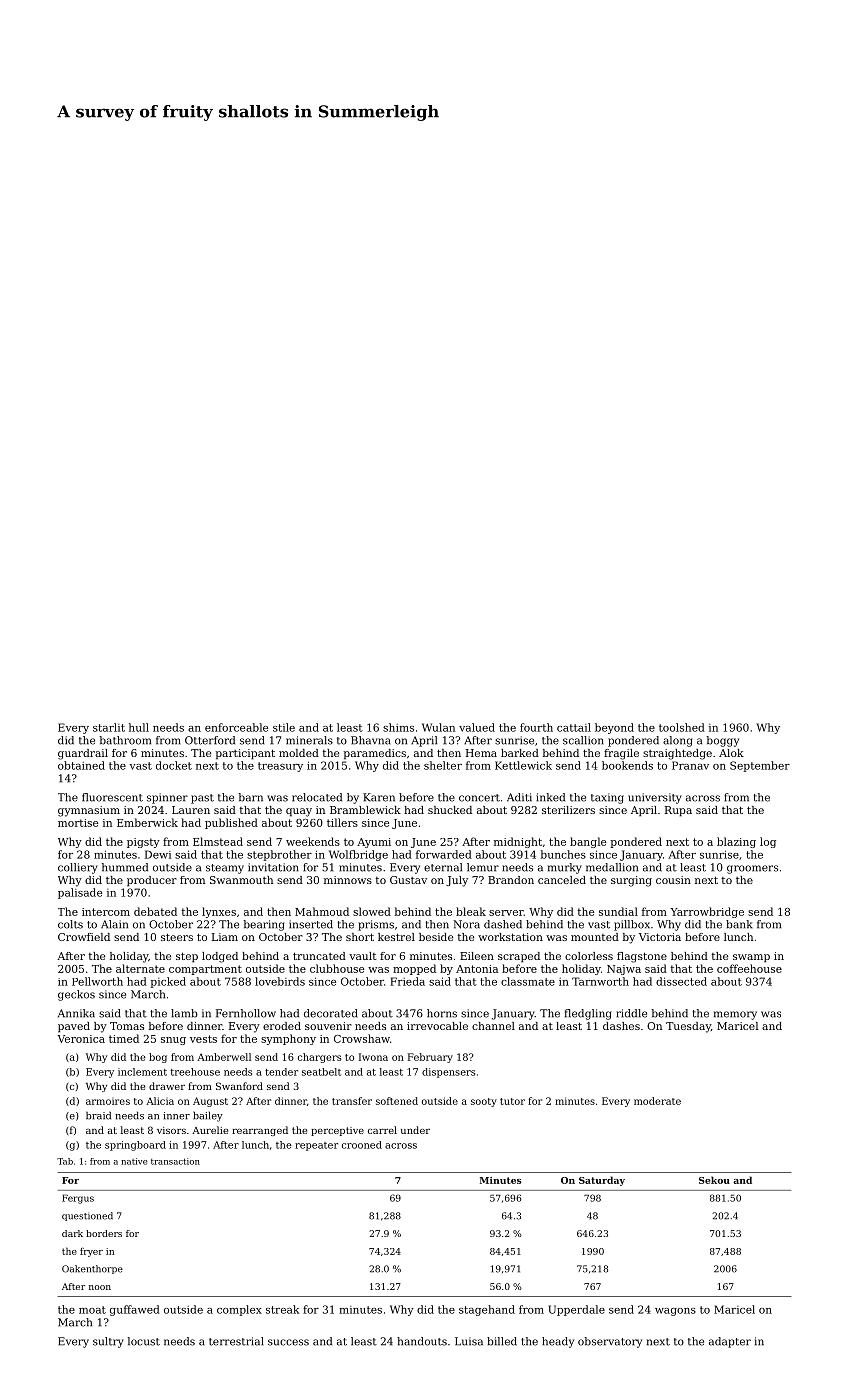 This screenshot has height=1400, width=849. What do you see at coordinates (621, 1026) in the screenshot?
I see `dashes` at bounding box center [621, 1026].
